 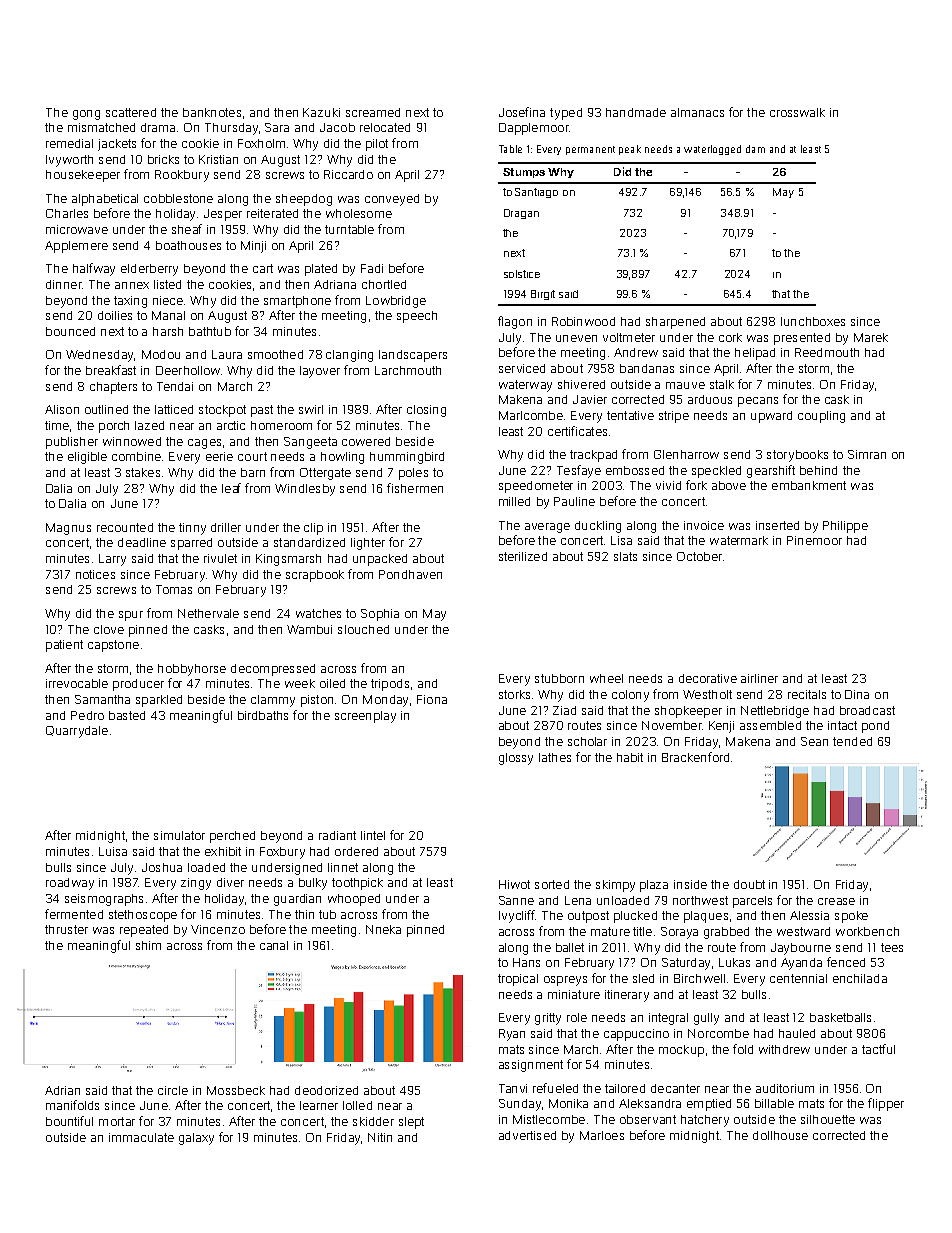 I want to click on Marek, so click(x=871, y=337).
